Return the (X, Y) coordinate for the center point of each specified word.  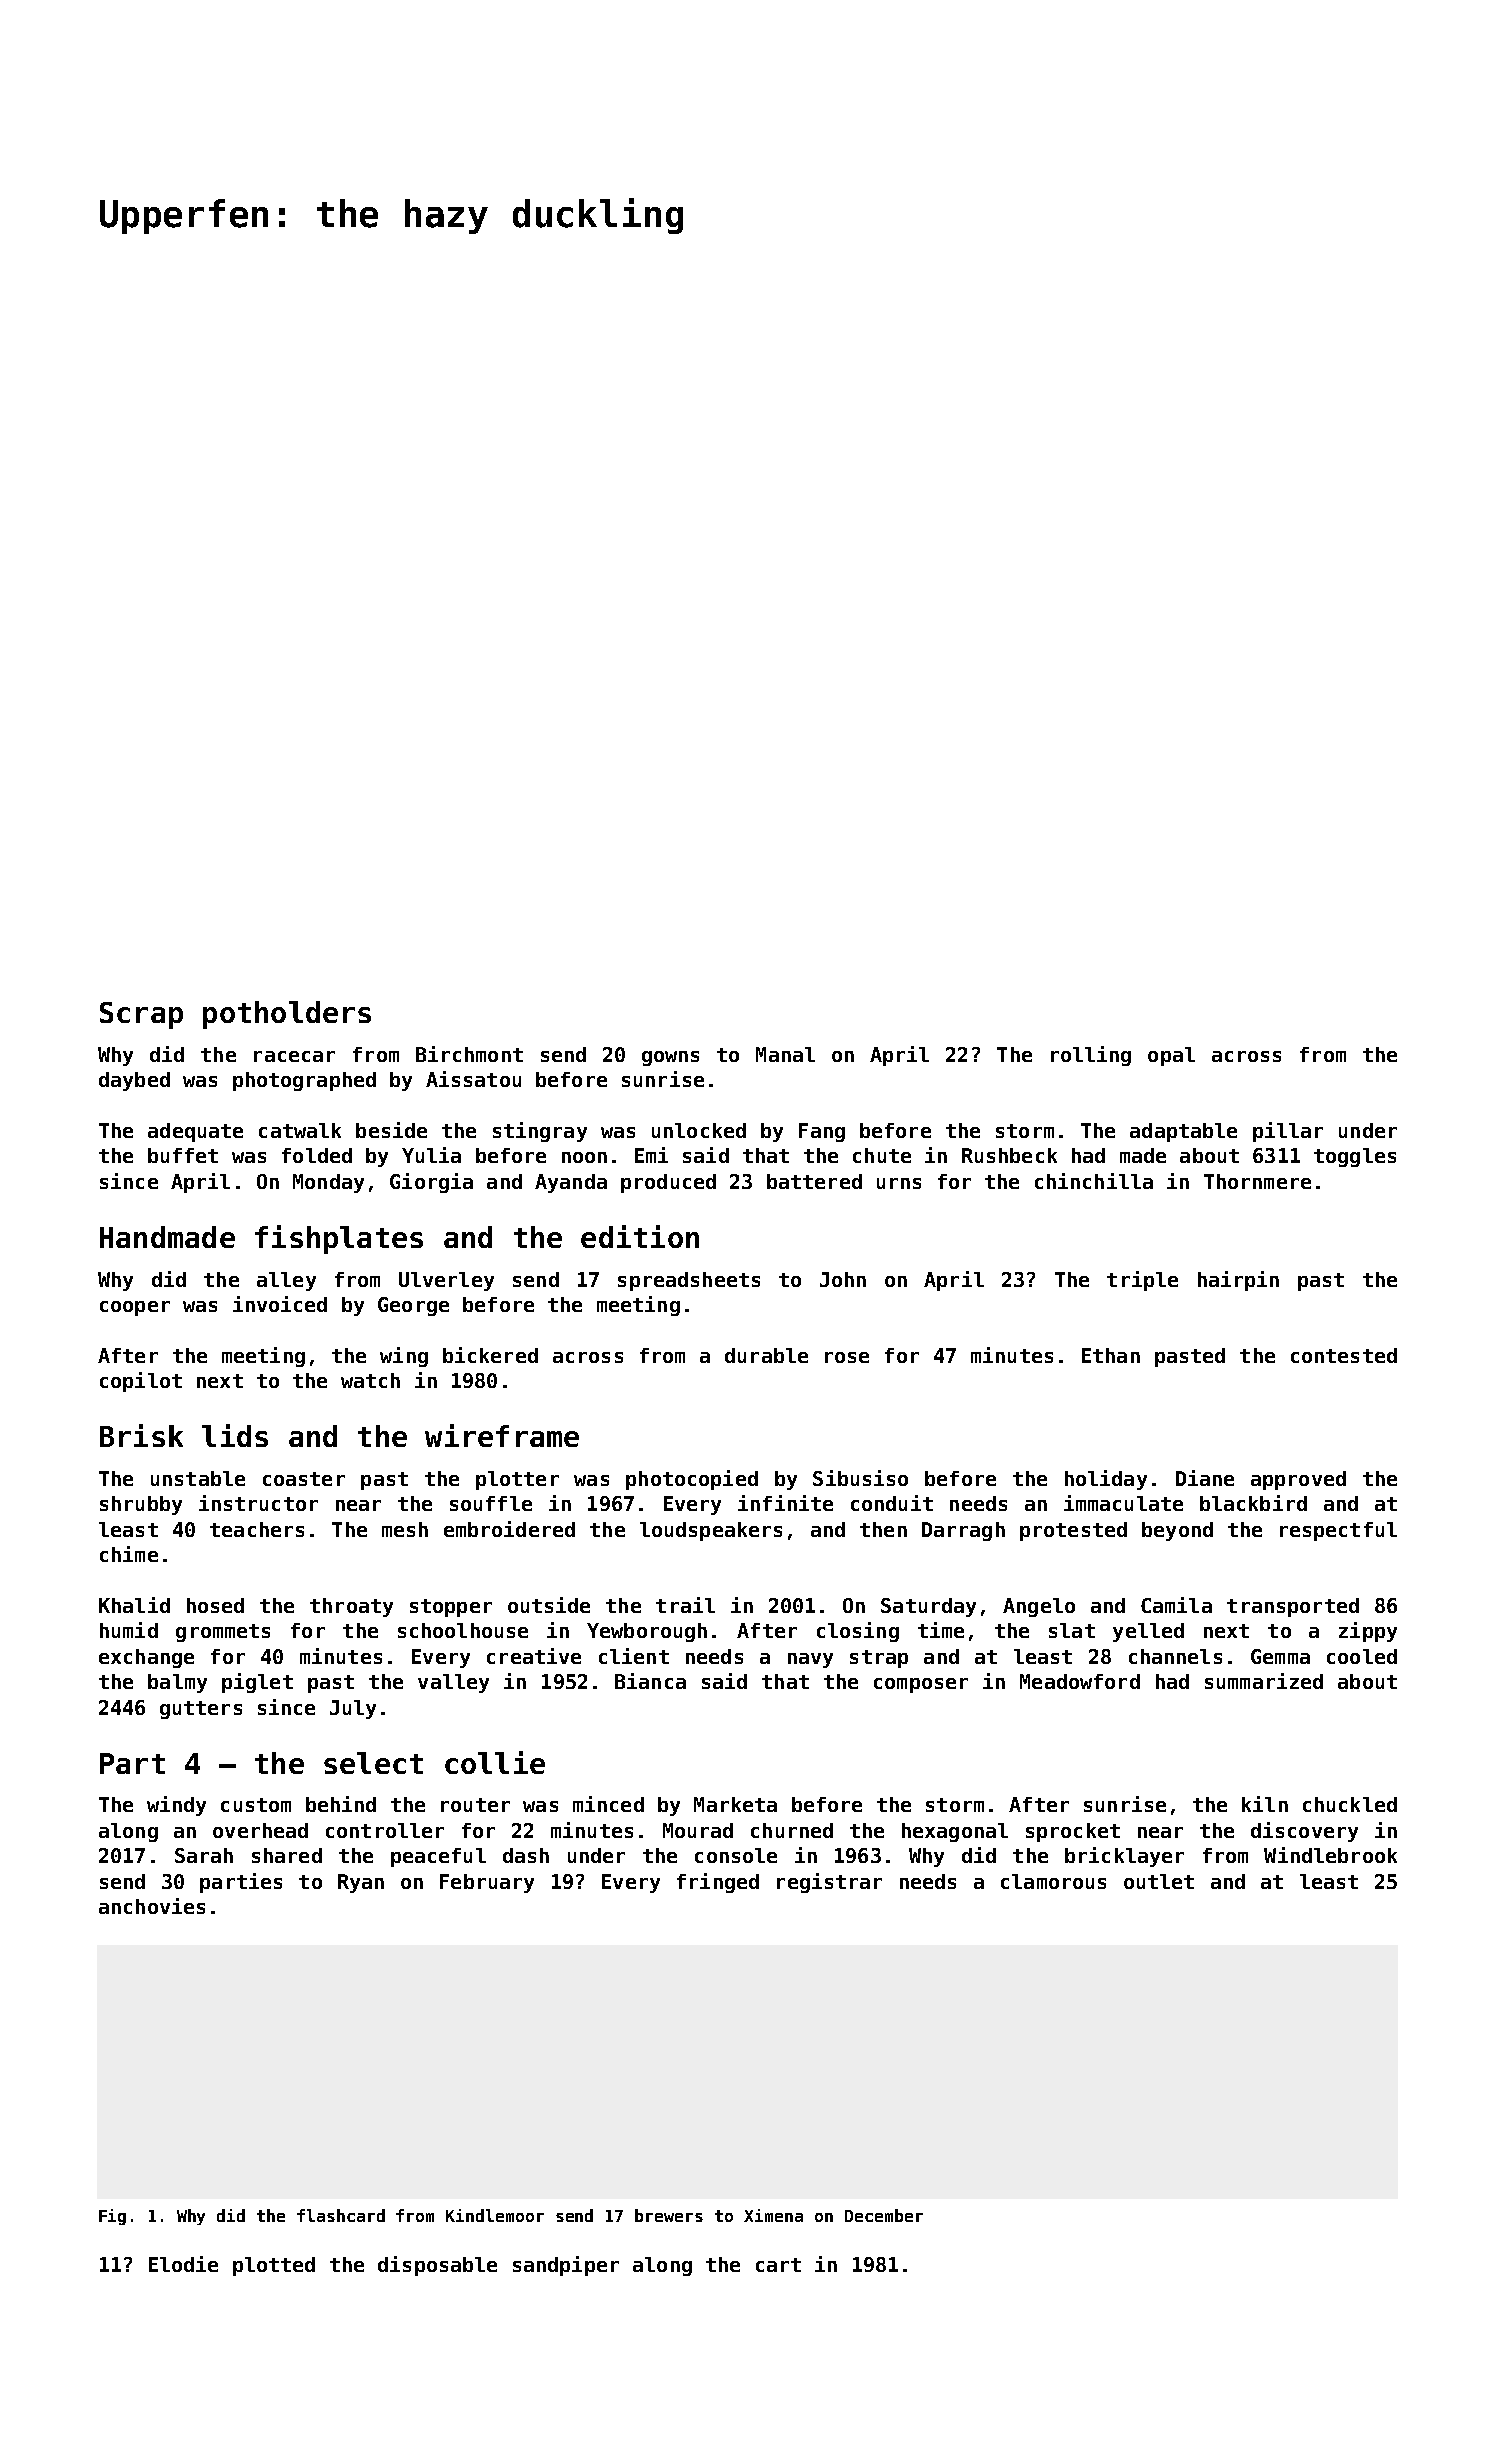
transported (1293, 1607)
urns (899, 1183)
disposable (437, 2266)
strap (879, 1659)
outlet (1159, 1881)
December (884, 2215)
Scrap (141, 1015)
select (373, 1763)
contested (1344, 1355)
